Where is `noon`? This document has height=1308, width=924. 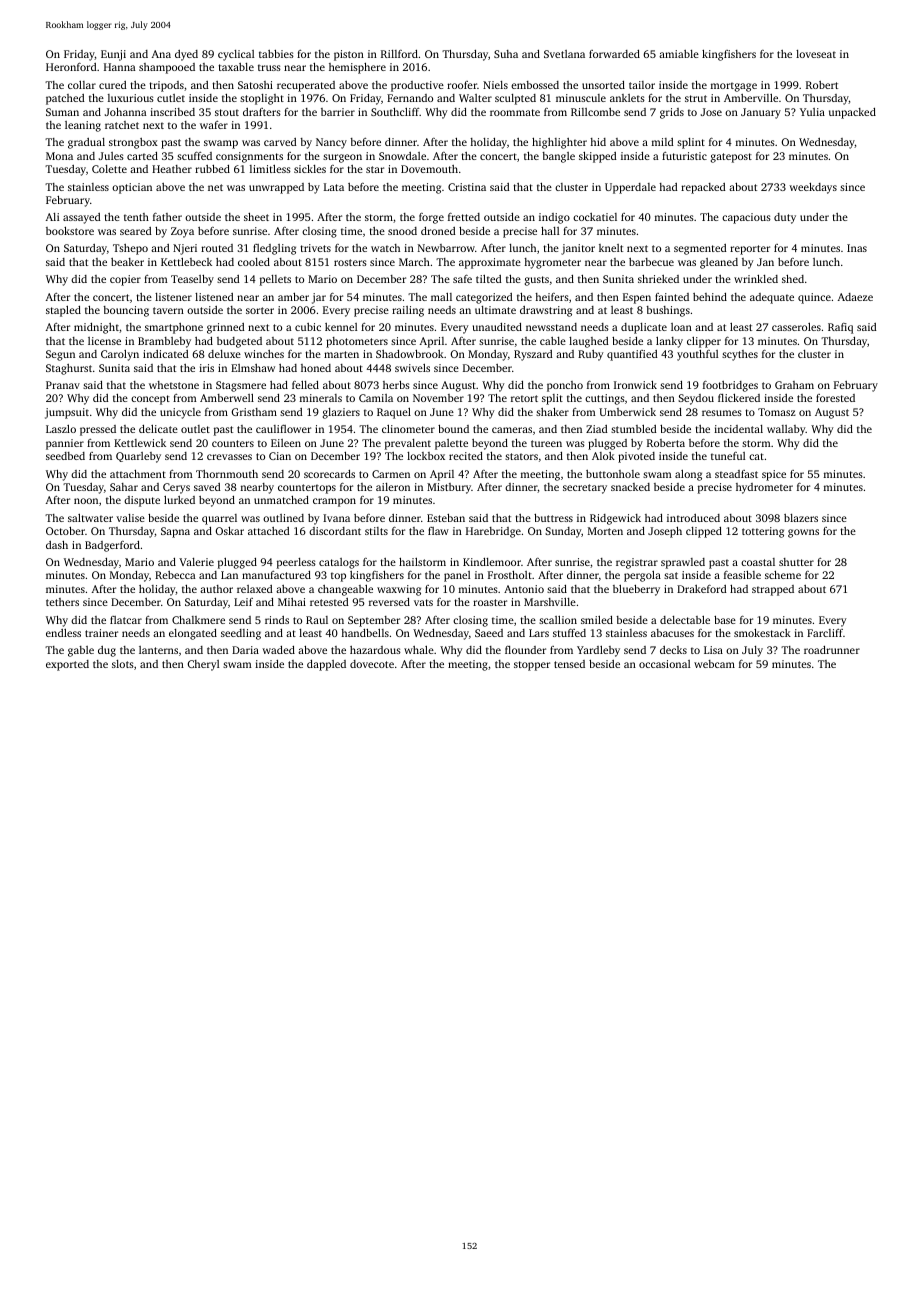
noon is located at coordinates (86, 501).
